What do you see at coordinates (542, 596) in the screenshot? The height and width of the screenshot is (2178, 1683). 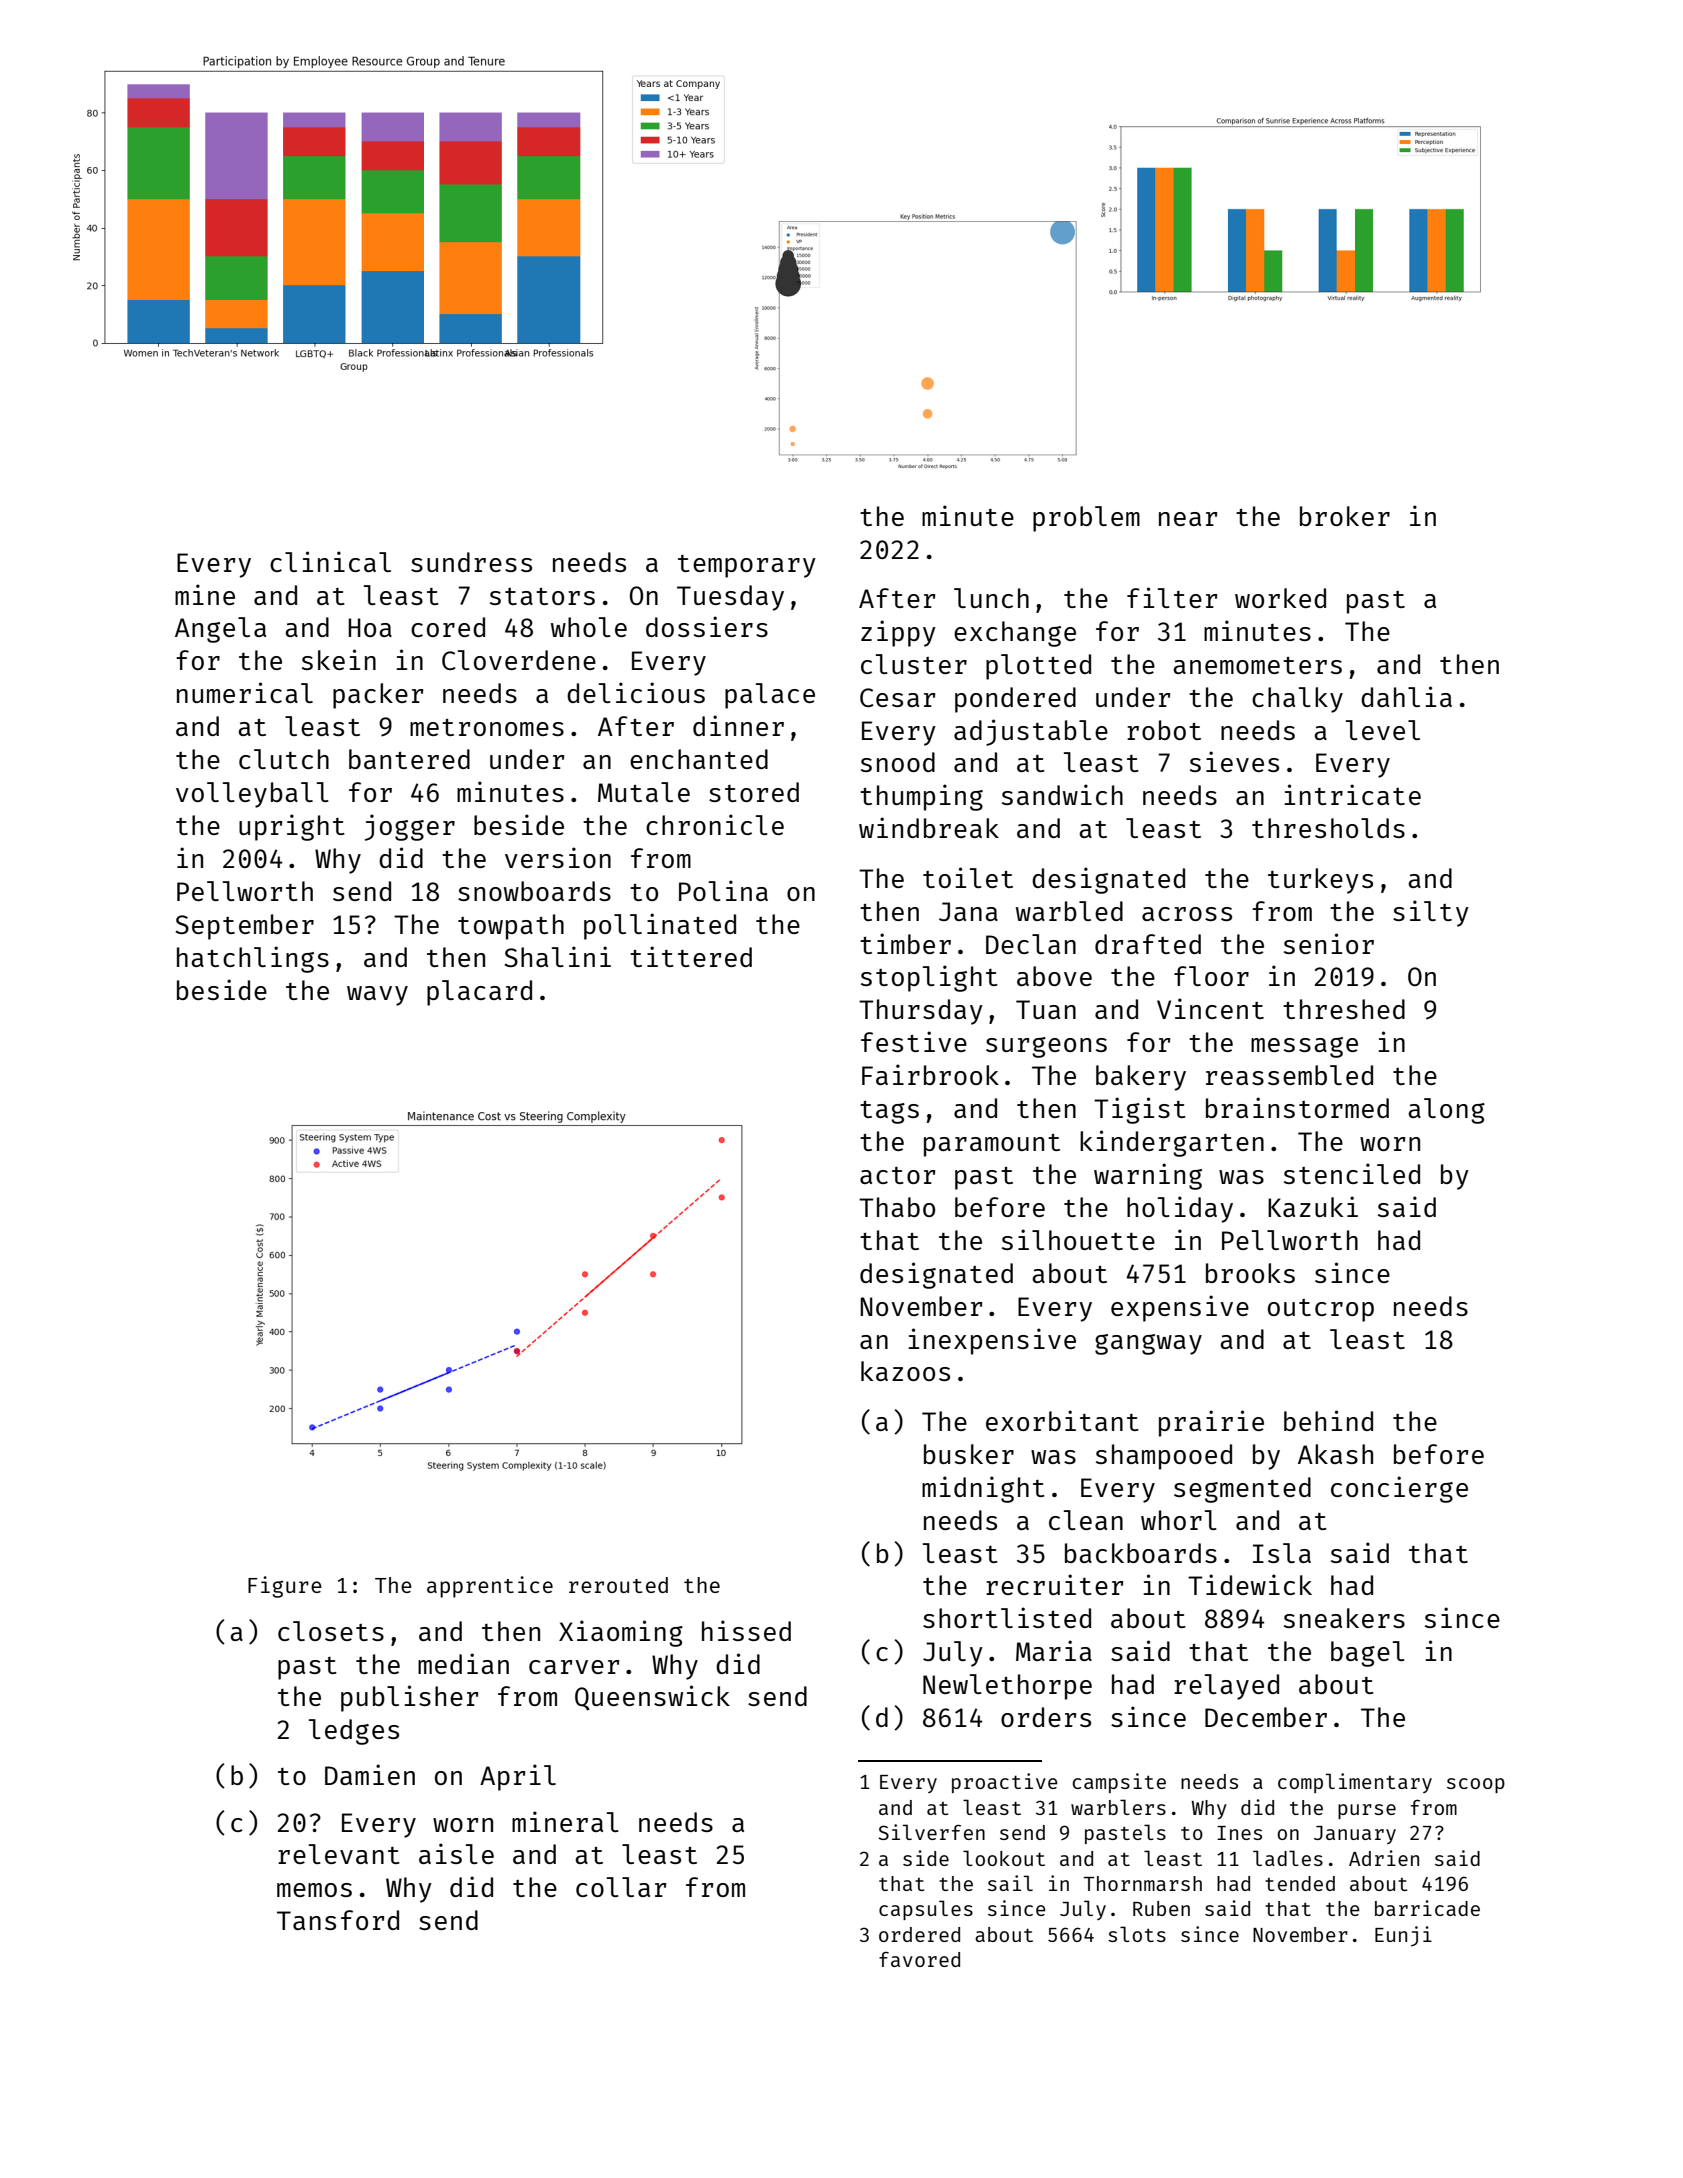 I see `stators` at bounding box center [542, 596].
